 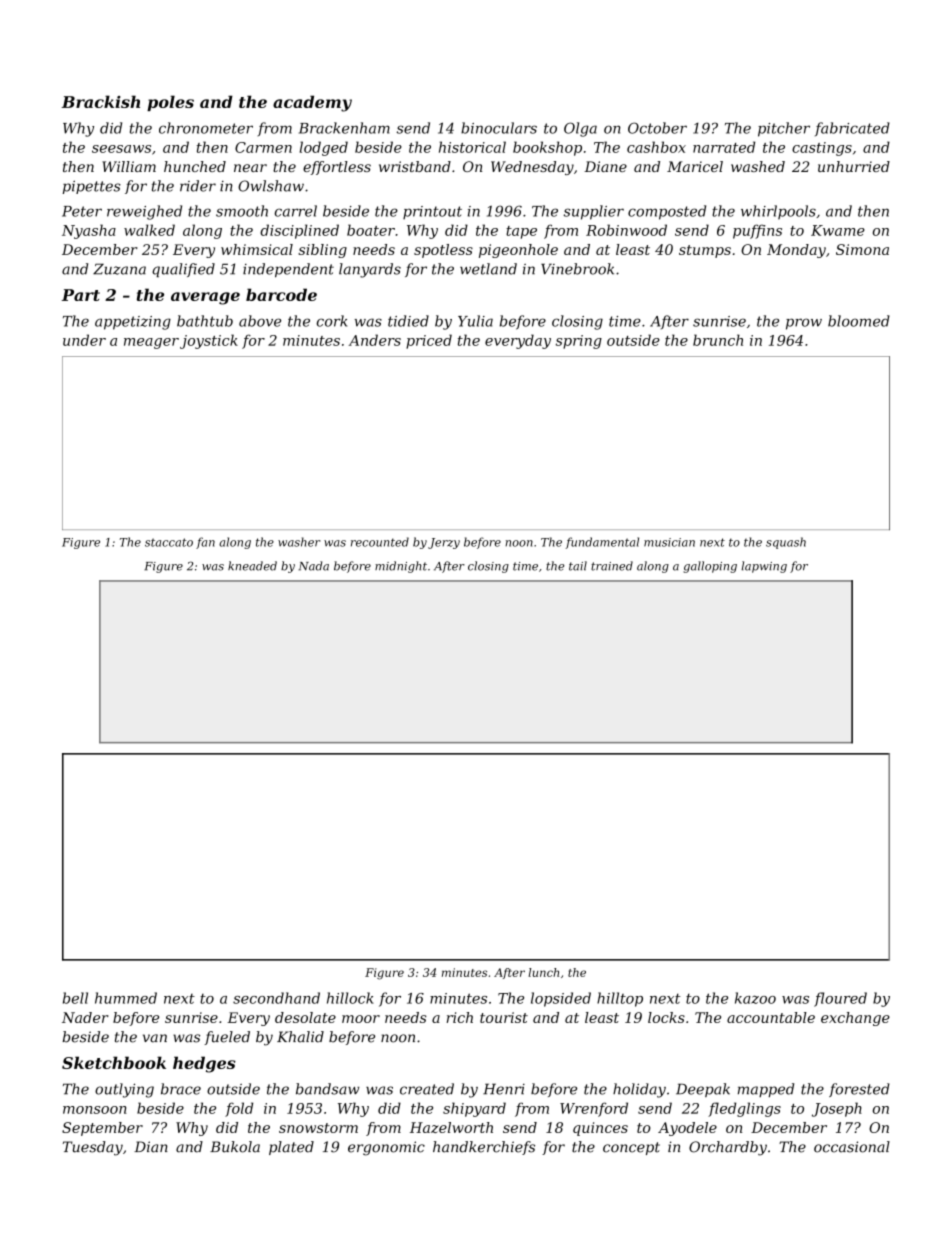 I want to click on Wednesday, so click(x=532, y=168).
